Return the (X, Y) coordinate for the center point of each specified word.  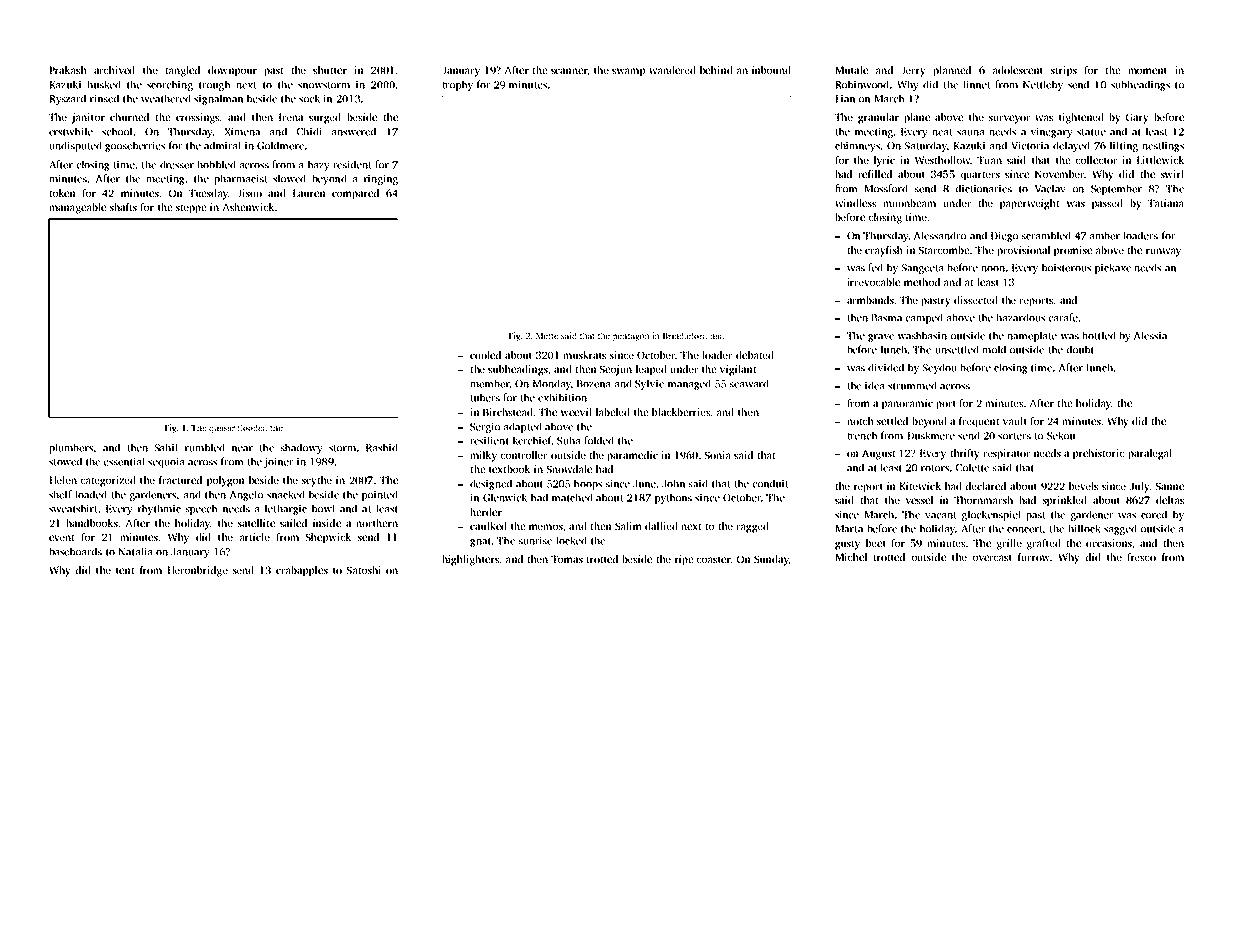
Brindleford (685, 335)
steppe (191, 209)
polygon (225, 481)
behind (716, 70)
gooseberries (135, 146)
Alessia (1150, 335)
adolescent (1018, 70)
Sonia (718, 455)
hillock (1084, 528)
